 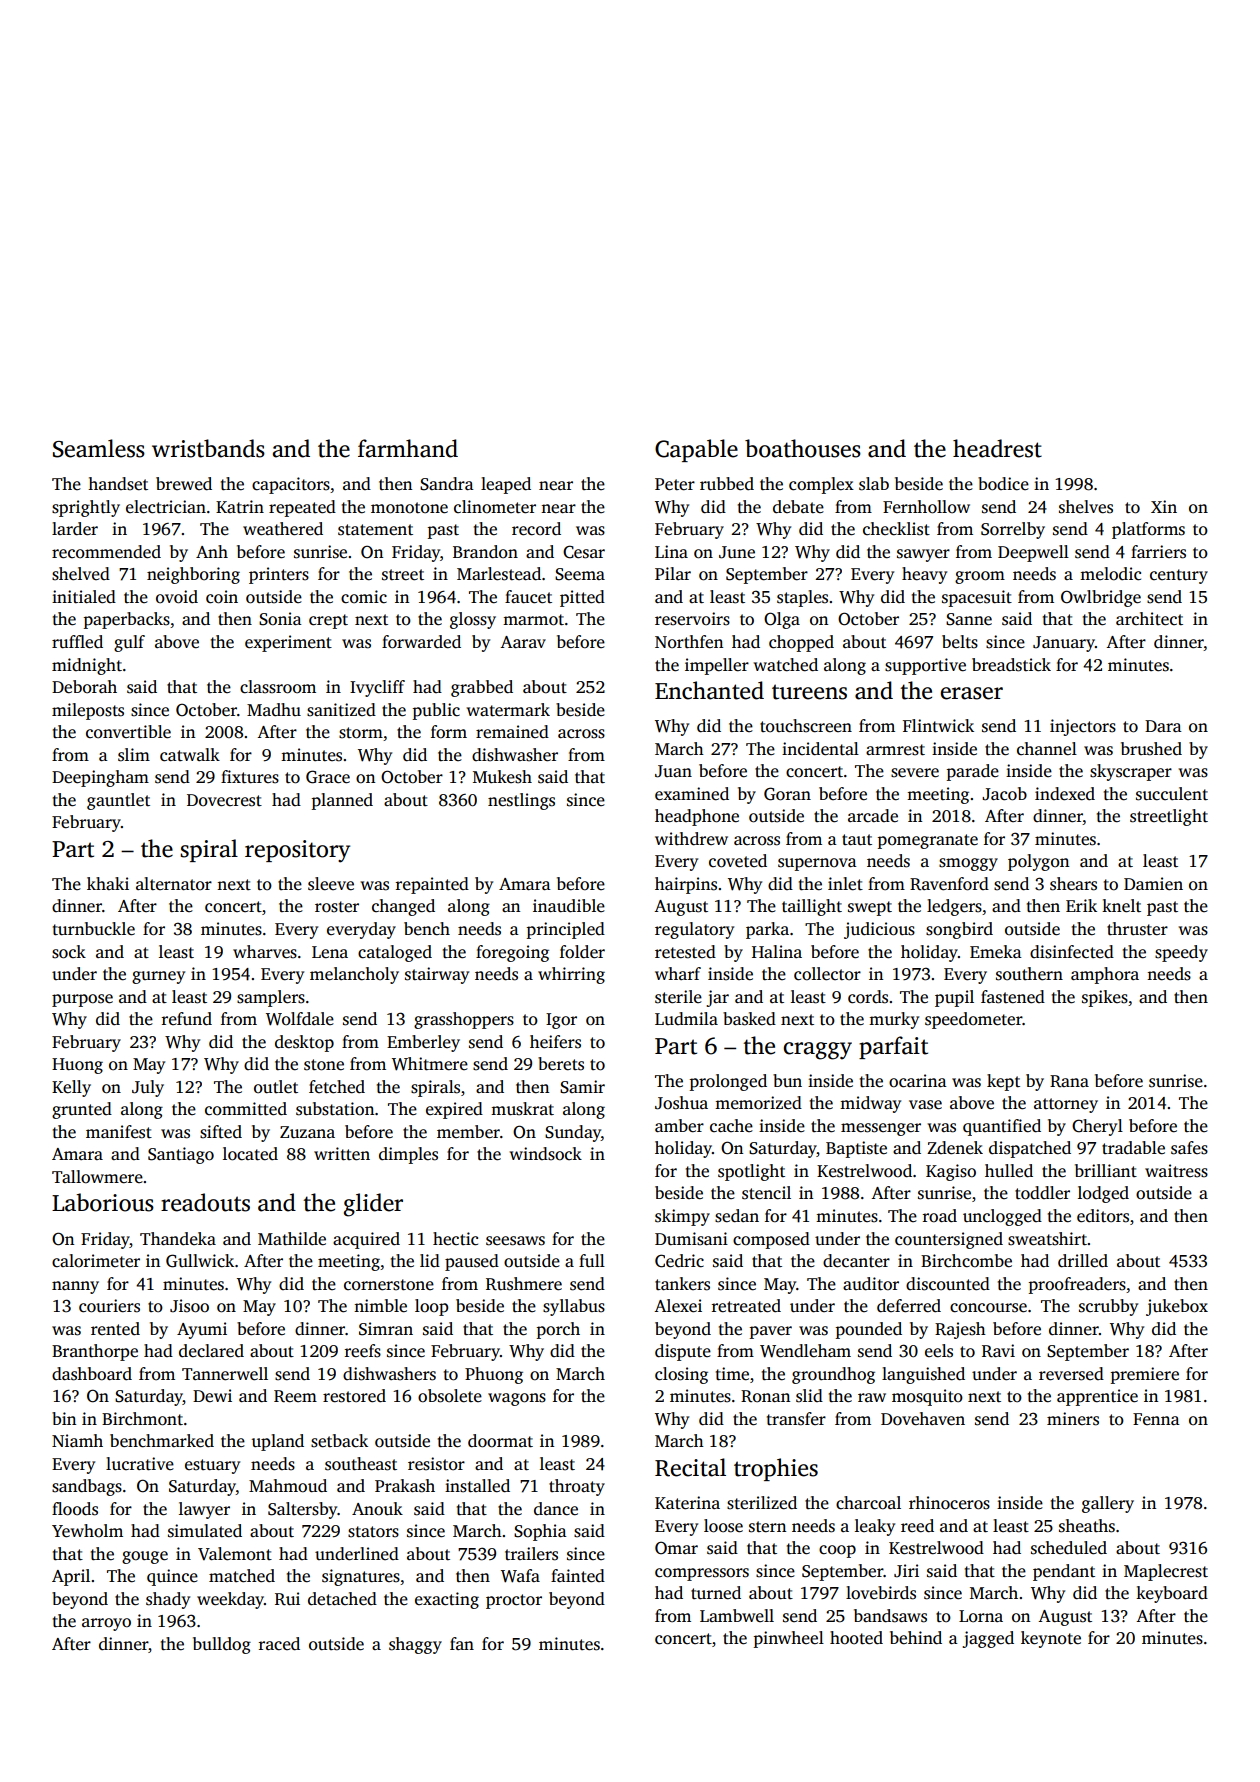 What do you see at coordinates (103, 1202) in the document?
I see `Laborious` at bounding box center [103, 1202].
